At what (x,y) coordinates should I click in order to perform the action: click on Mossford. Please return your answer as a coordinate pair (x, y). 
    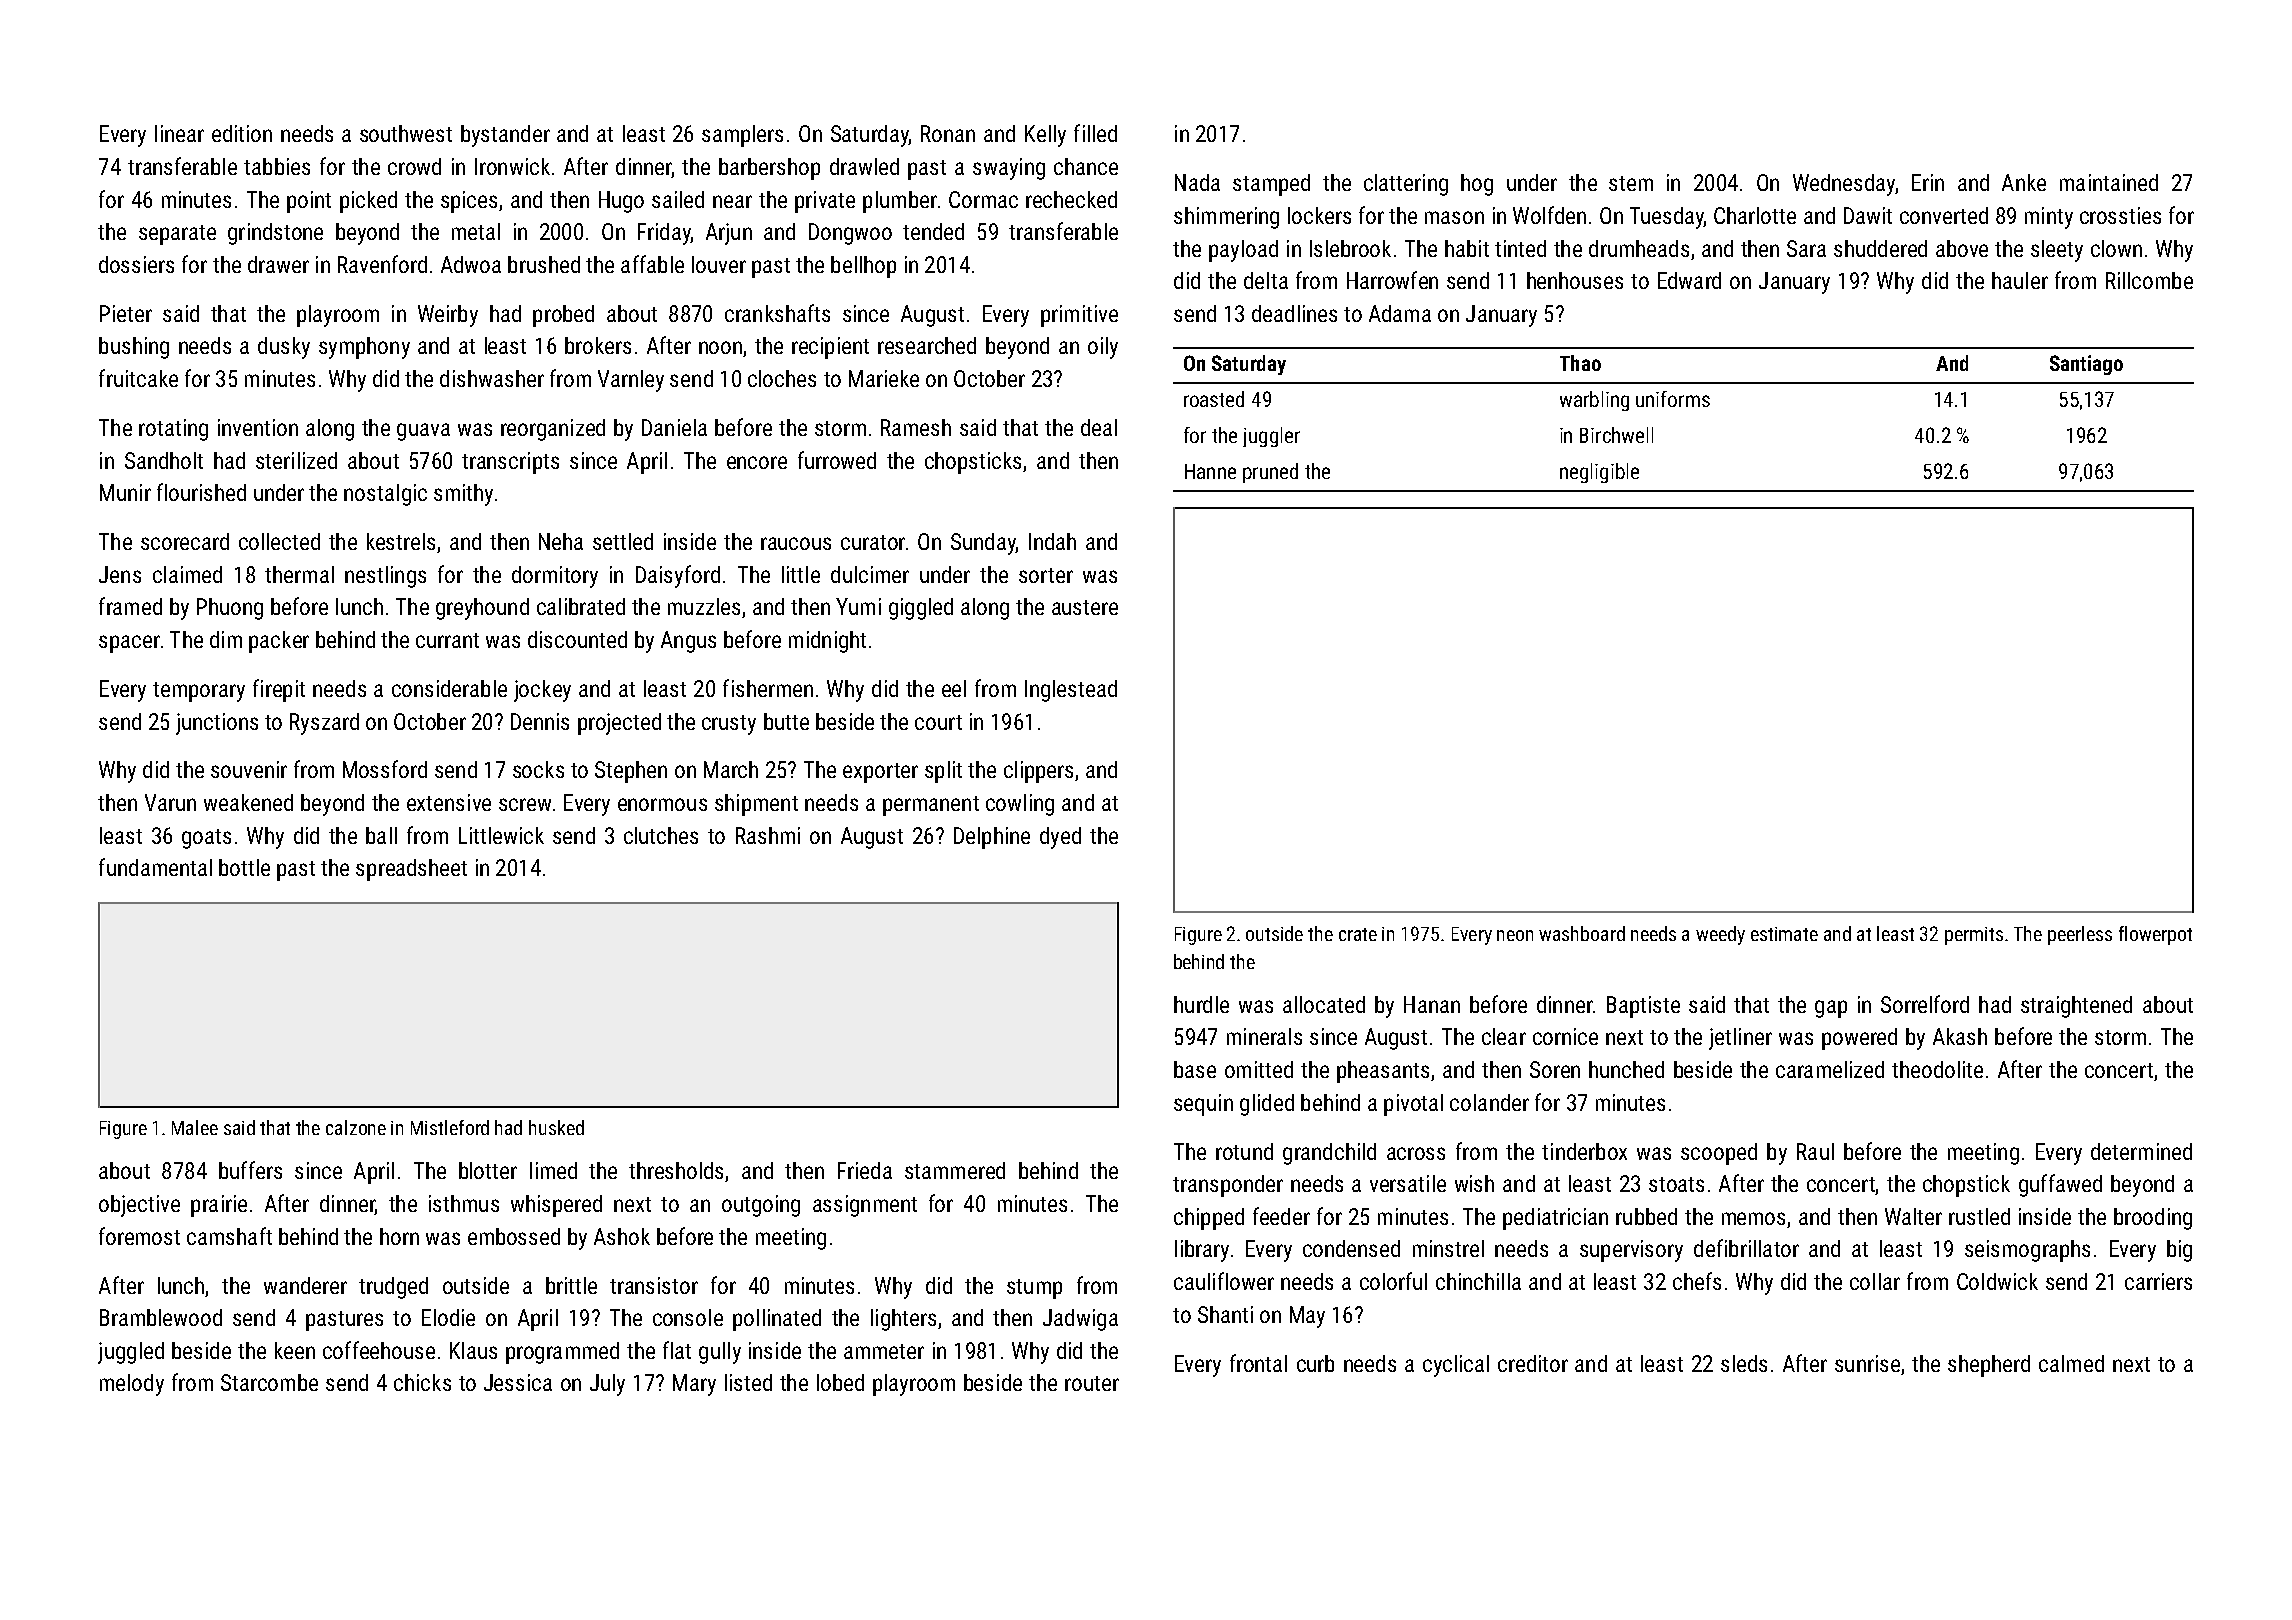
    Looking at the image, I should click on (385, 769).
